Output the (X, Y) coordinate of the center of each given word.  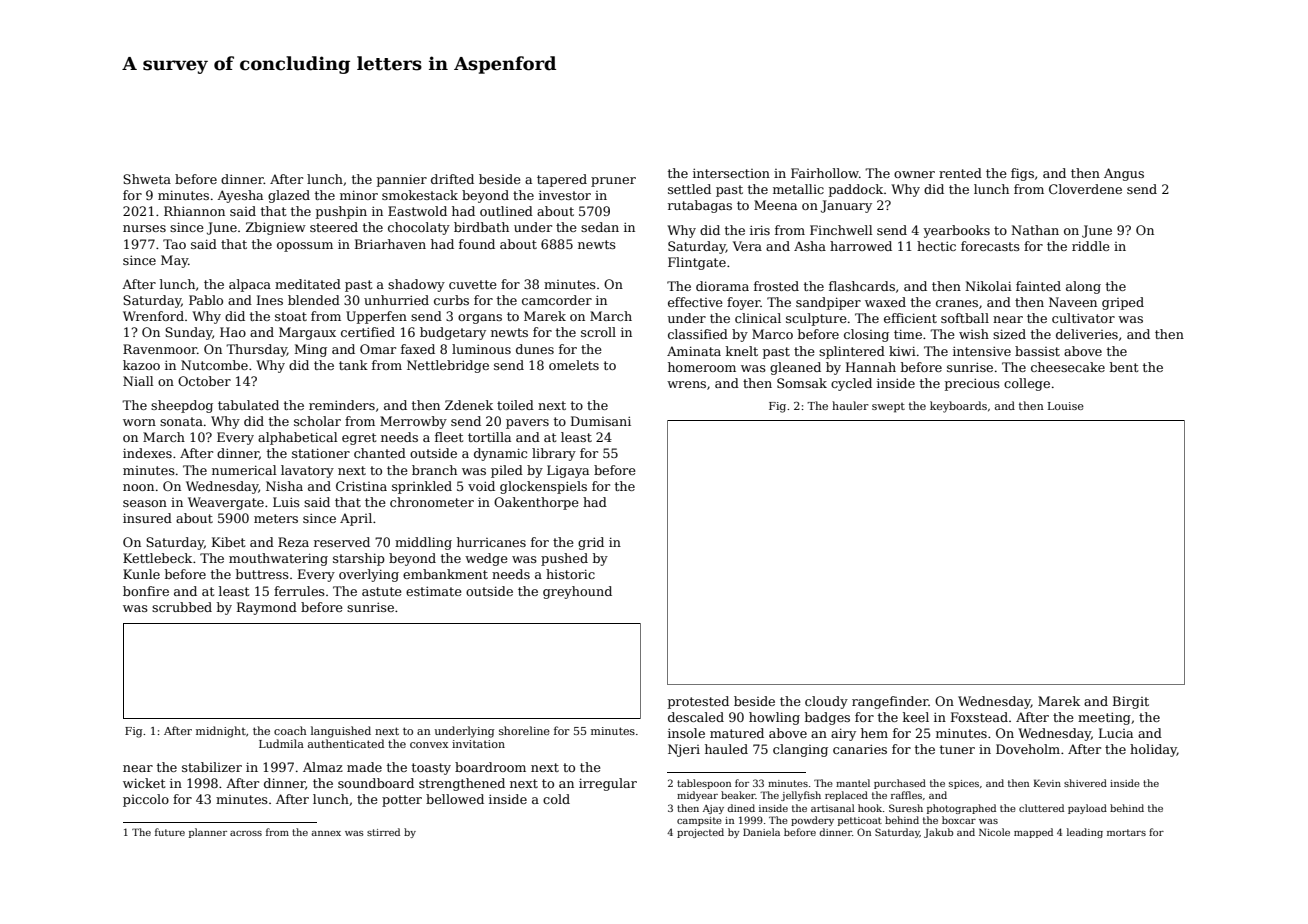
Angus (1124, 174)
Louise (1066, 406)
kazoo (141, 365)
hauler (850, 405)
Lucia (1116, 733)
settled (689, 189)
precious (972, 384)
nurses (144, 228)
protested (698, 702)
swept (888, 408)
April (356, 519)
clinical (758, 318)
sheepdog (182, 406)
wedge (486, 559)
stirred (383, 832)
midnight (221, 732)
